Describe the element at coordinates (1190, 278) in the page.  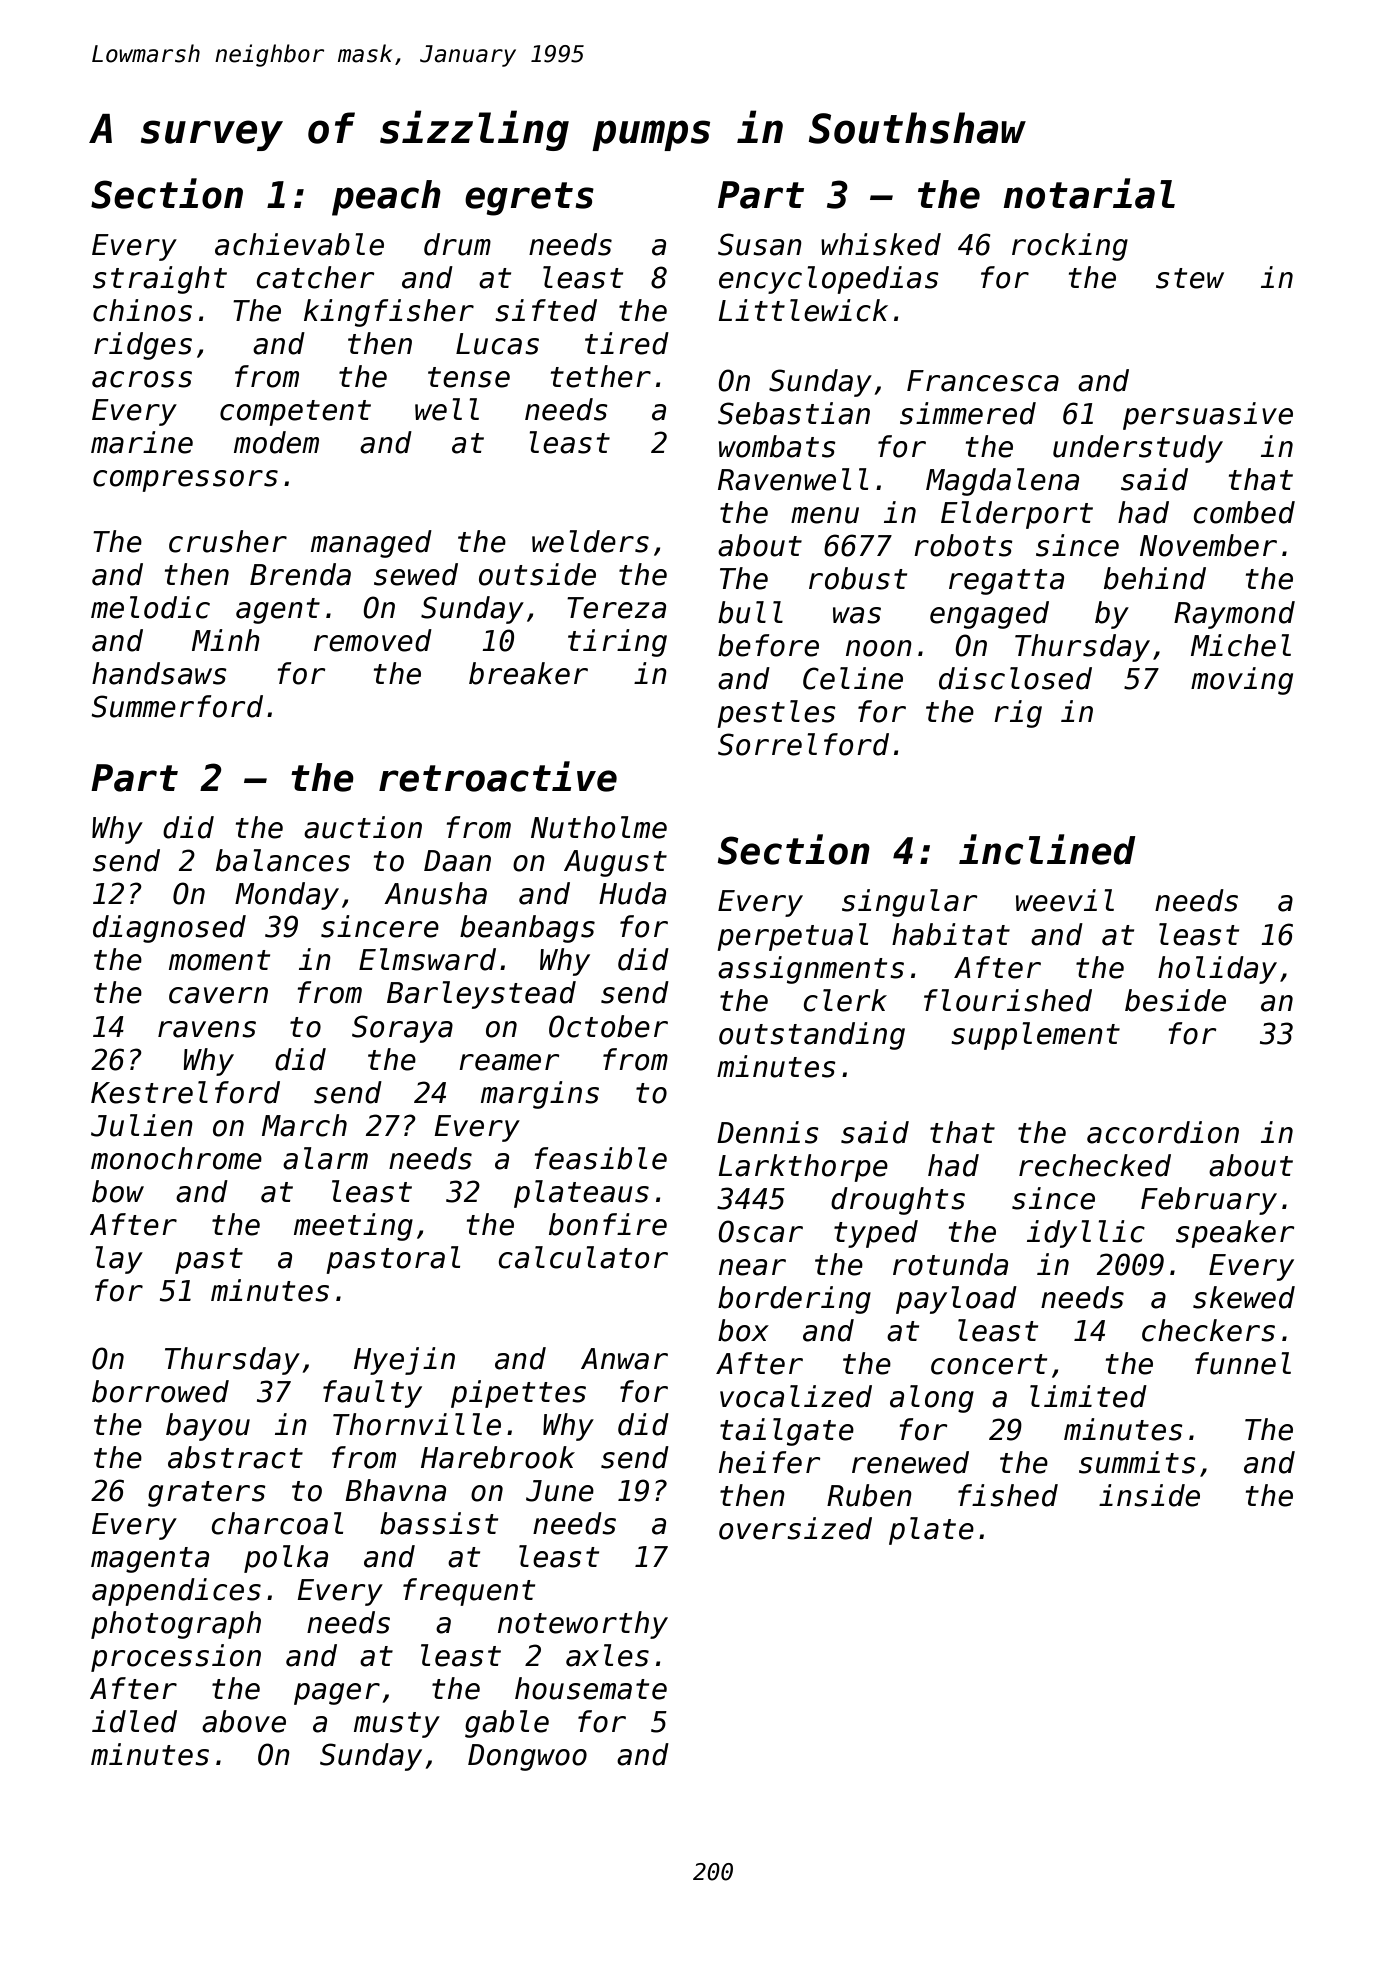
I see `stew` at that location.
